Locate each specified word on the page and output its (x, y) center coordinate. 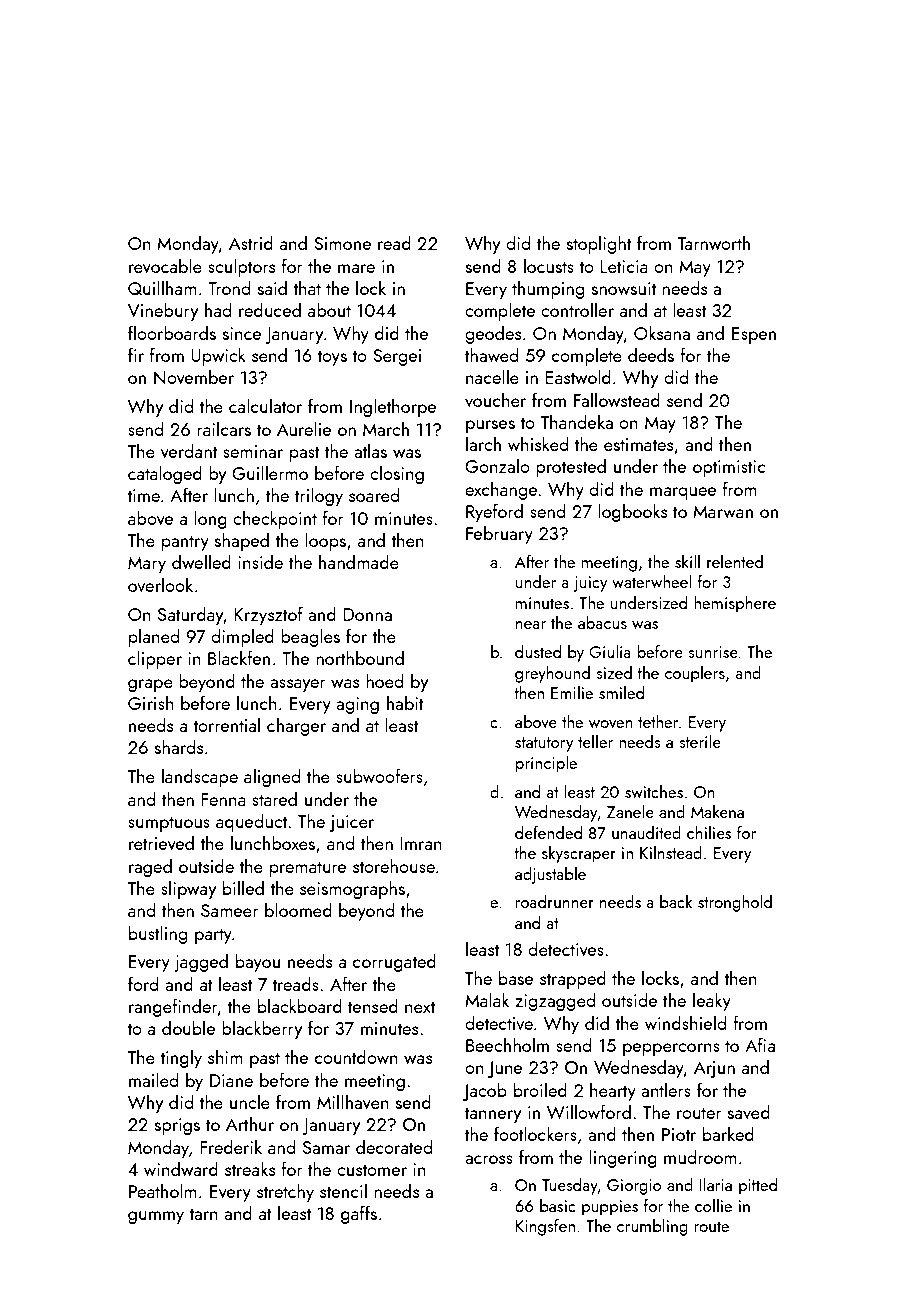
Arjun (714, 1069)
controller (577, 310)
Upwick (218, 356)
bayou (258, 963)
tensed (373, 1006)
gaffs (359, 1214)
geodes (493, 335)
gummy (156, 1217)
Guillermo (270, 472)
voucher (495, 400)
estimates (638, 444)
